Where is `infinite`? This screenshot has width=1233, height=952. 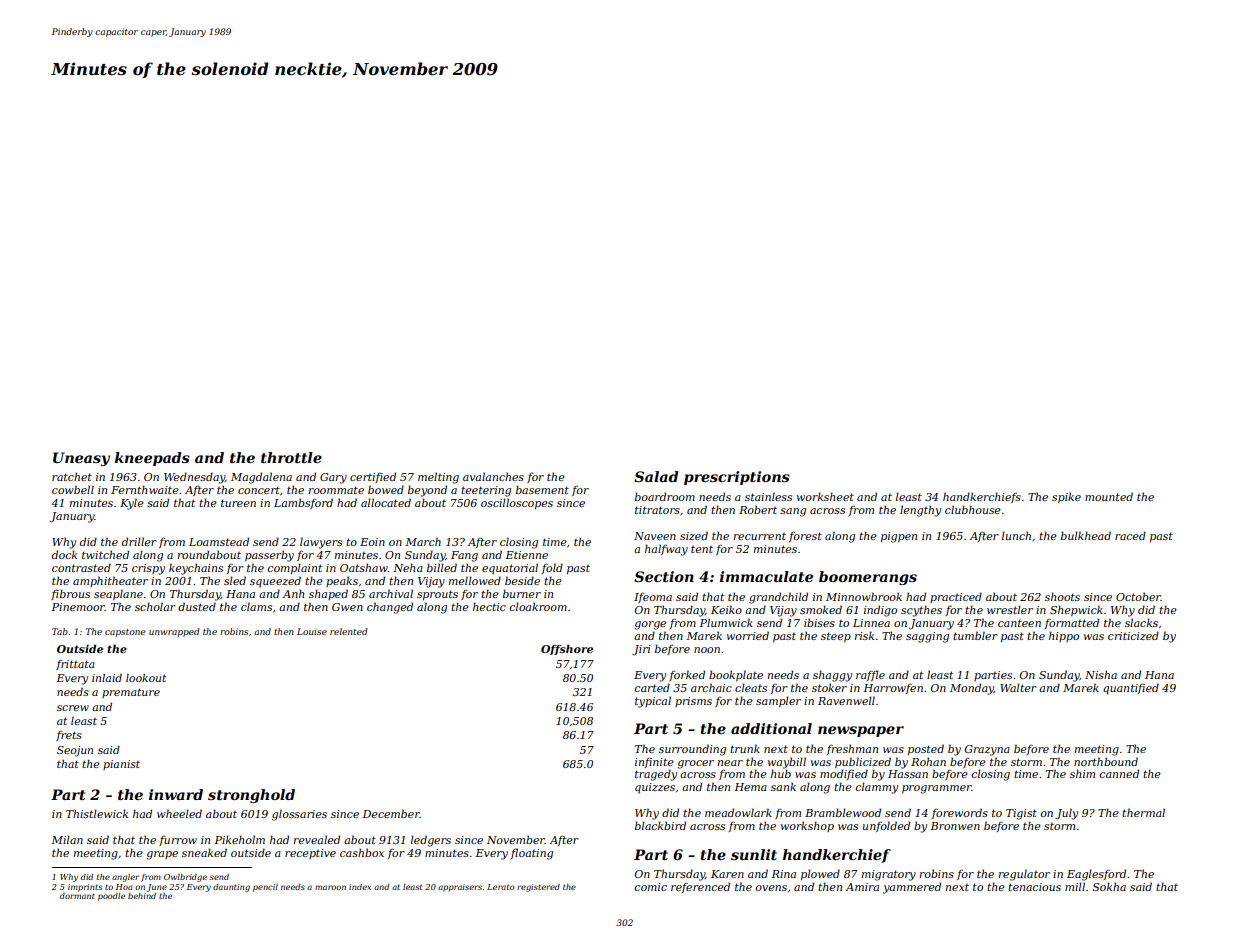 infinite is located at coordinates (654, 762).
